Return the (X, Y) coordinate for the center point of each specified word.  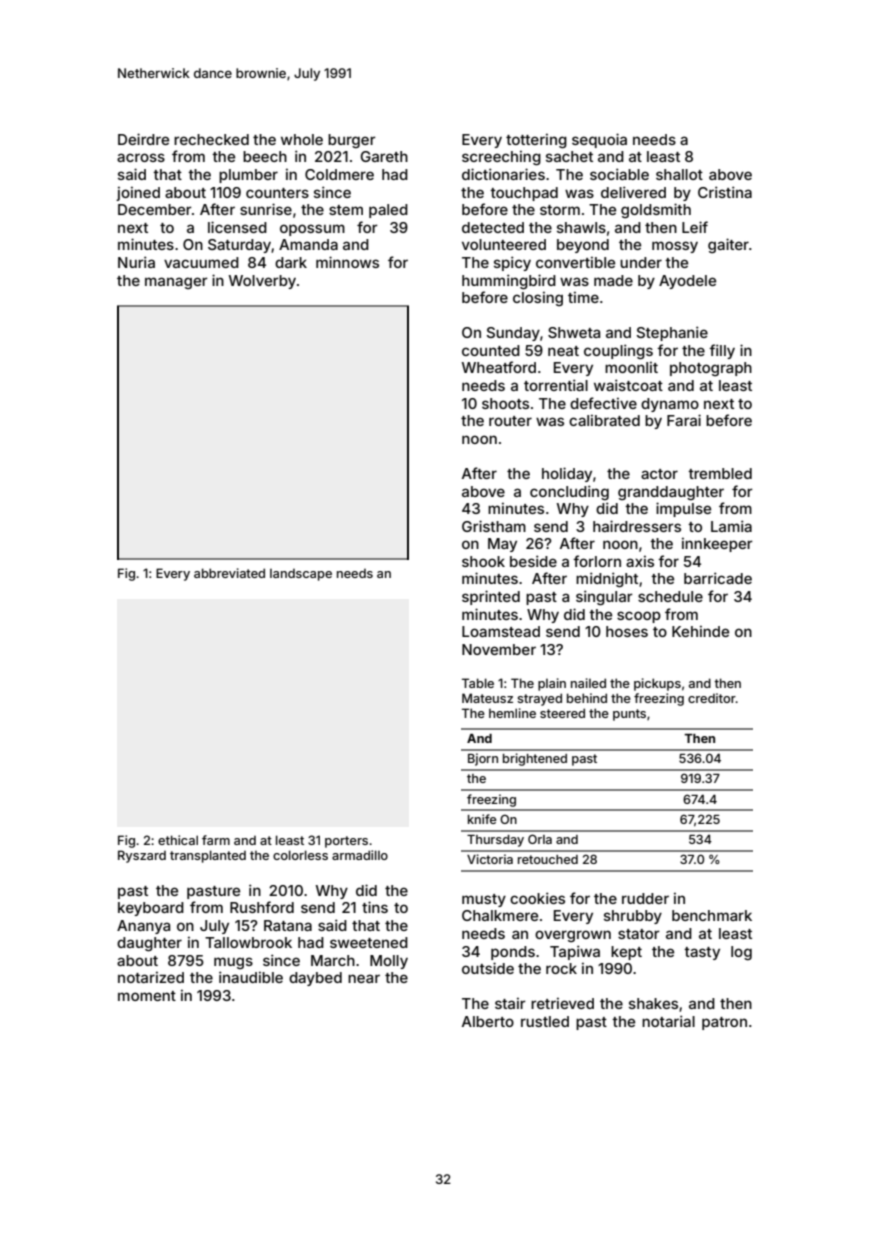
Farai (684, 420)
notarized (151, 977)
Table (478, 683)
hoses (627, 631)
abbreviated (229, 573)
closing (538, 299)
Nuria (136, 262)
